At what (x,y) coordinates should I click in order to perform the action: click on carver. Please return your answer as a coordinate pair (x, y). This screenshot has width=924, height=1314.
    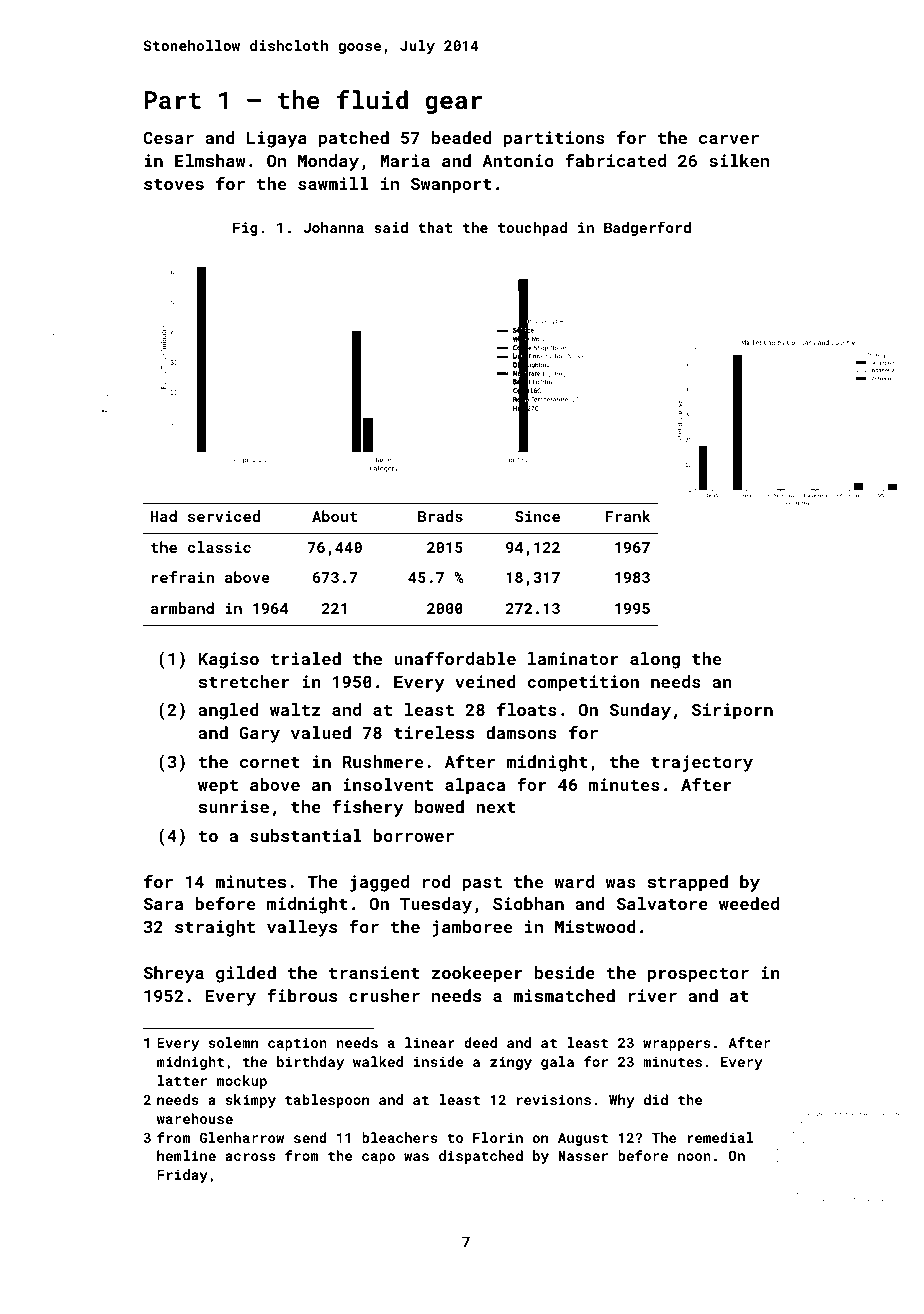
    Looking at the image, I should click on (729, 139).
